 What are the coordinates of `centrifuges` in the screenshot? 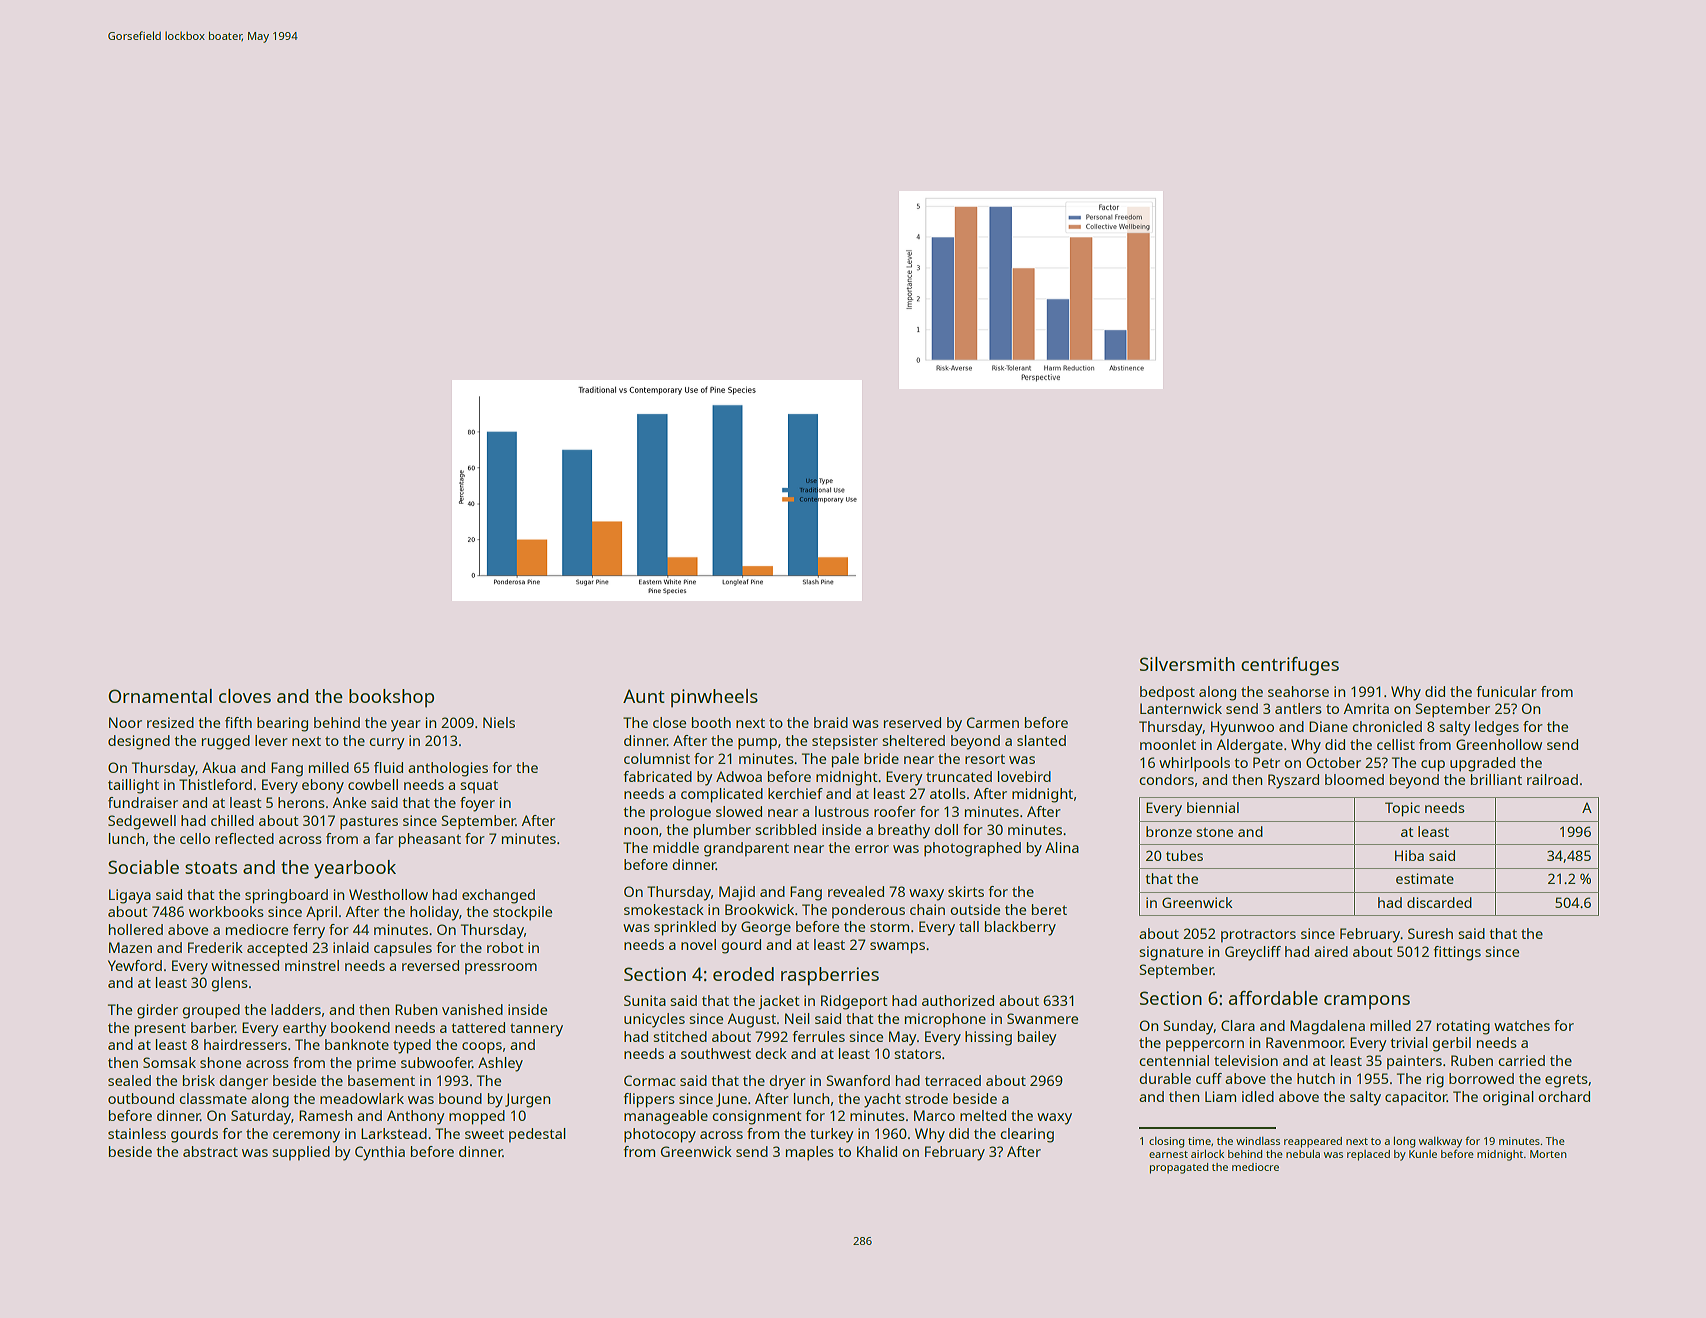 It's located at (1290, 666).
